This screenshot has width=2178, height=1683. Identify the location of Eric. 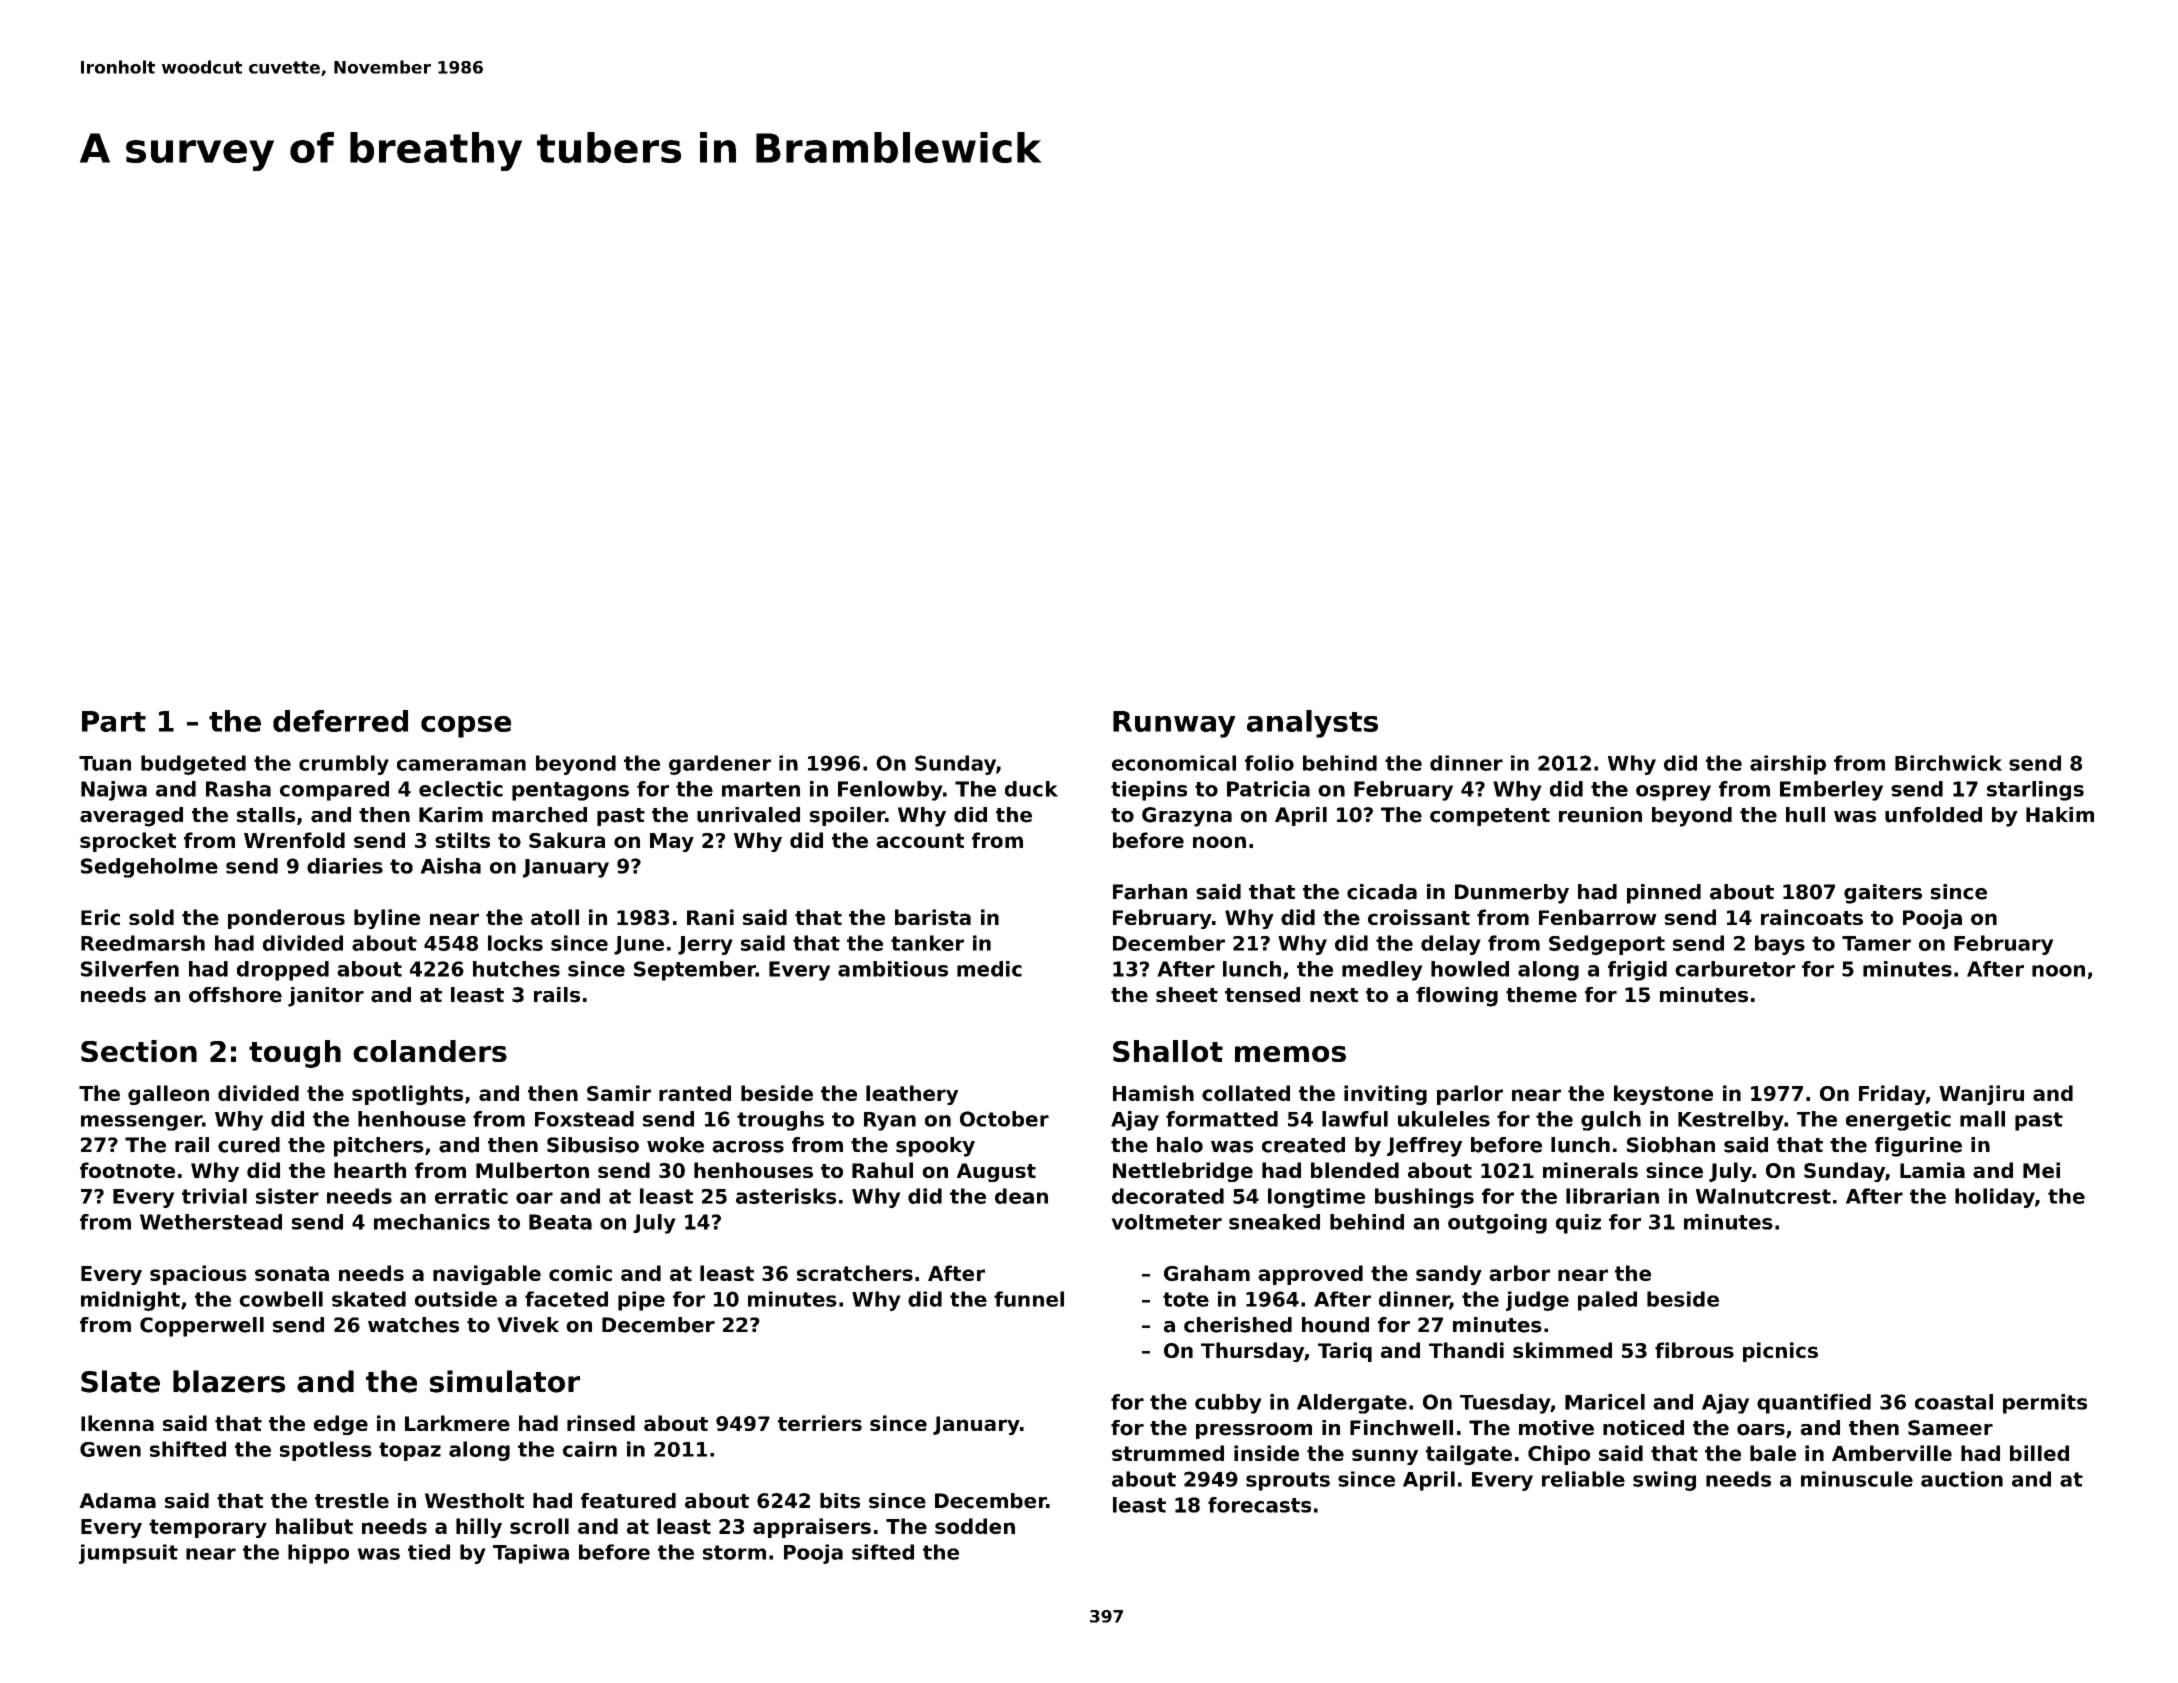
(100, 917).
